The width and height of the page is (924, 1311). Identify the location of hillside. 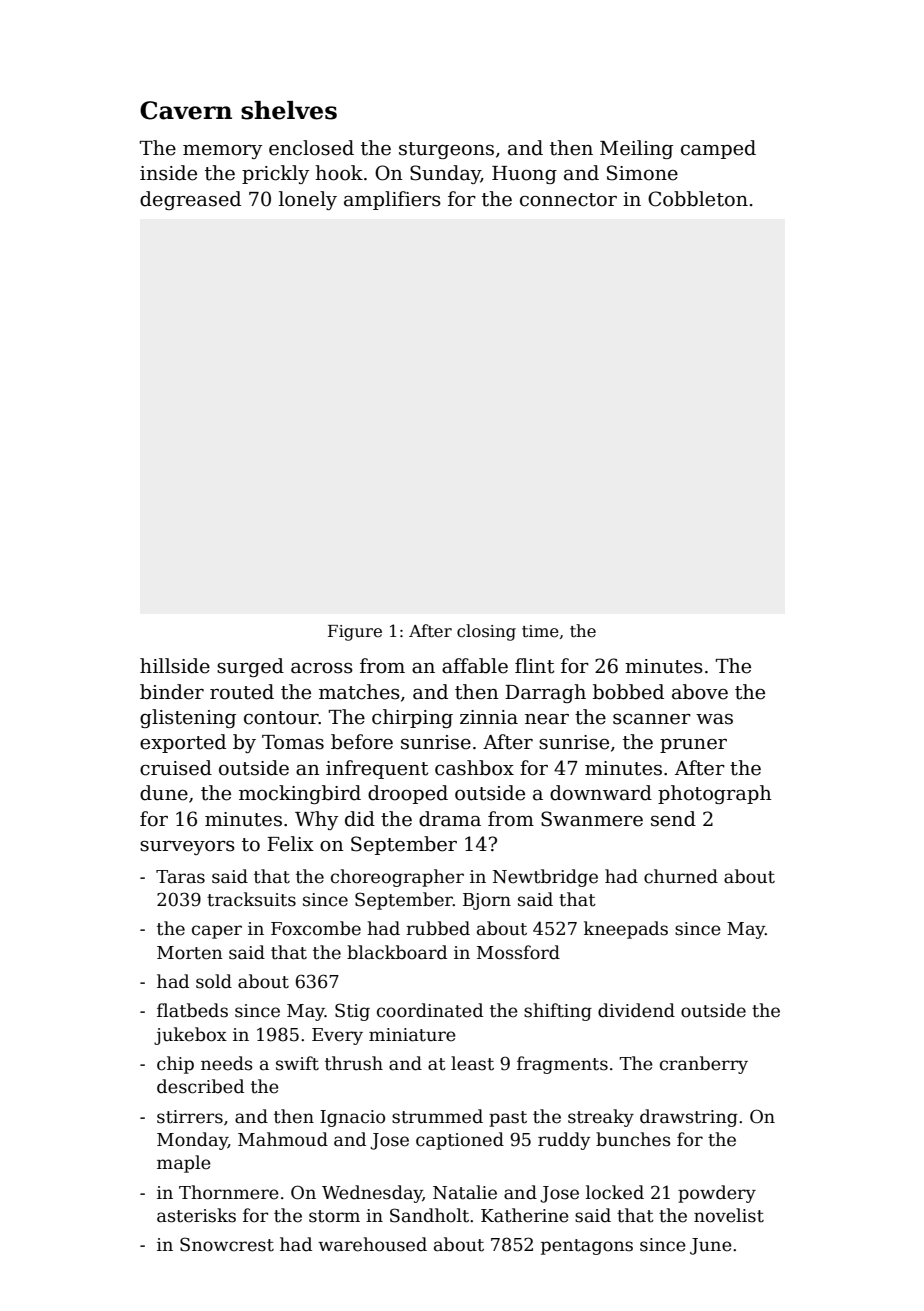
(175, 666).
